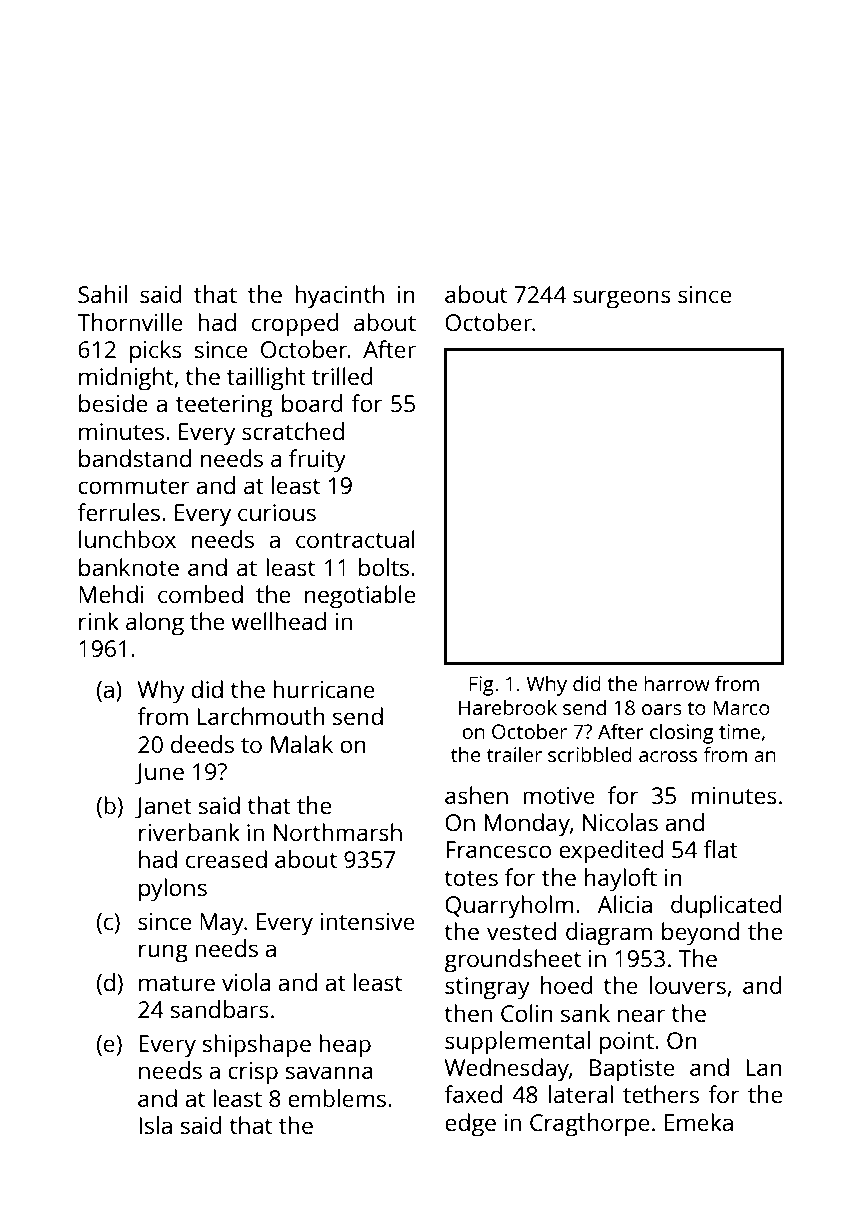  What do you see at coordinates (699, 1122) in the image?
I see `Emeka` at bounding box center [699, 1122].
